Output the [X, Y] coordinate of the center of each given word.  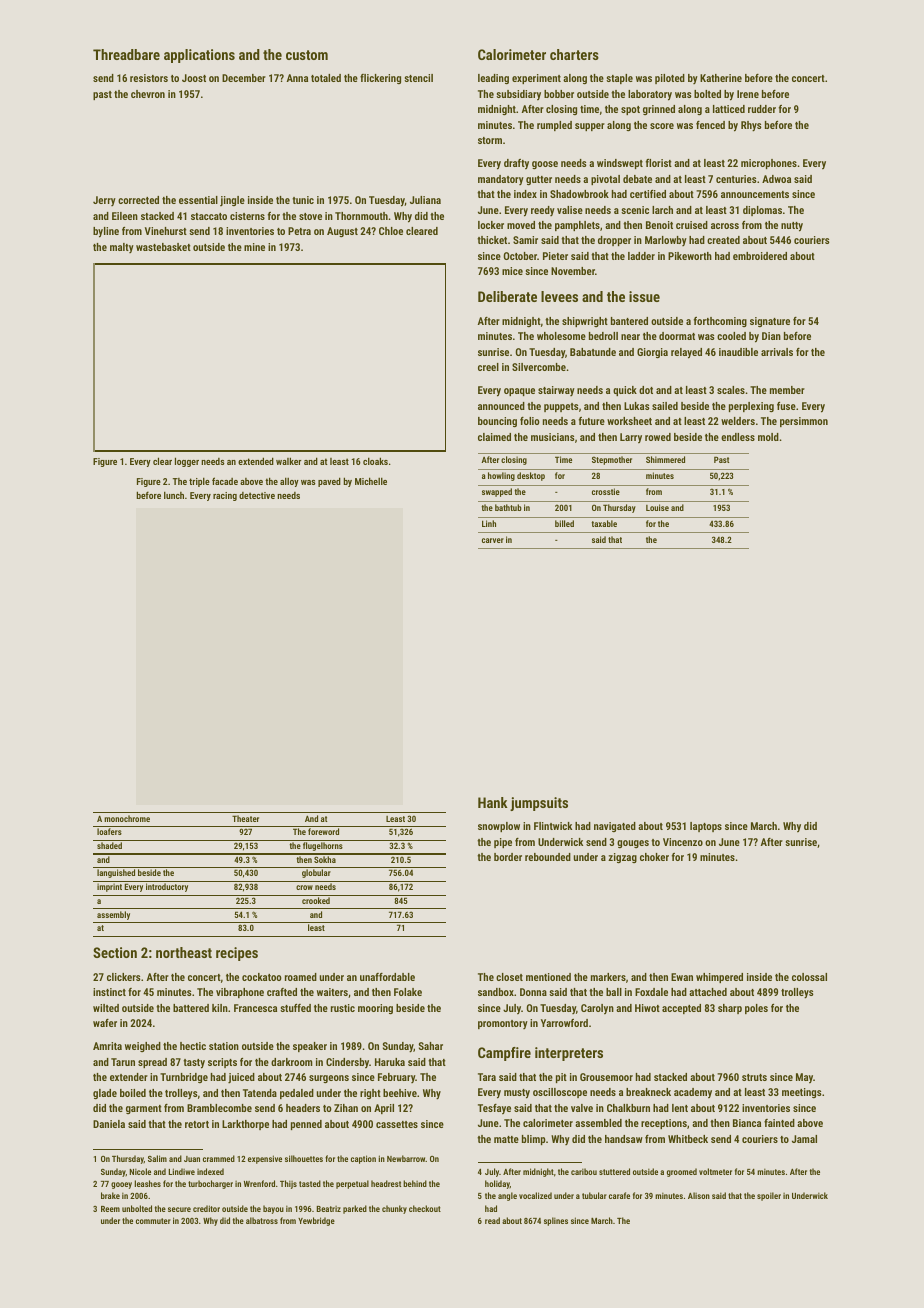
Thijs [288, 1184]
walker [289, 461]
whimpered [719, 978]
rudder [762, 109]
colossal [809, 977]
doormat [677, 336]
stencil [418, 78]
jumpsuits [539, 804]
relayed [686, 353]
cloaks [375, 461]
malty [122, 248]
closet [509, 977]
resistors [149, 78]
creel [488, 367]
